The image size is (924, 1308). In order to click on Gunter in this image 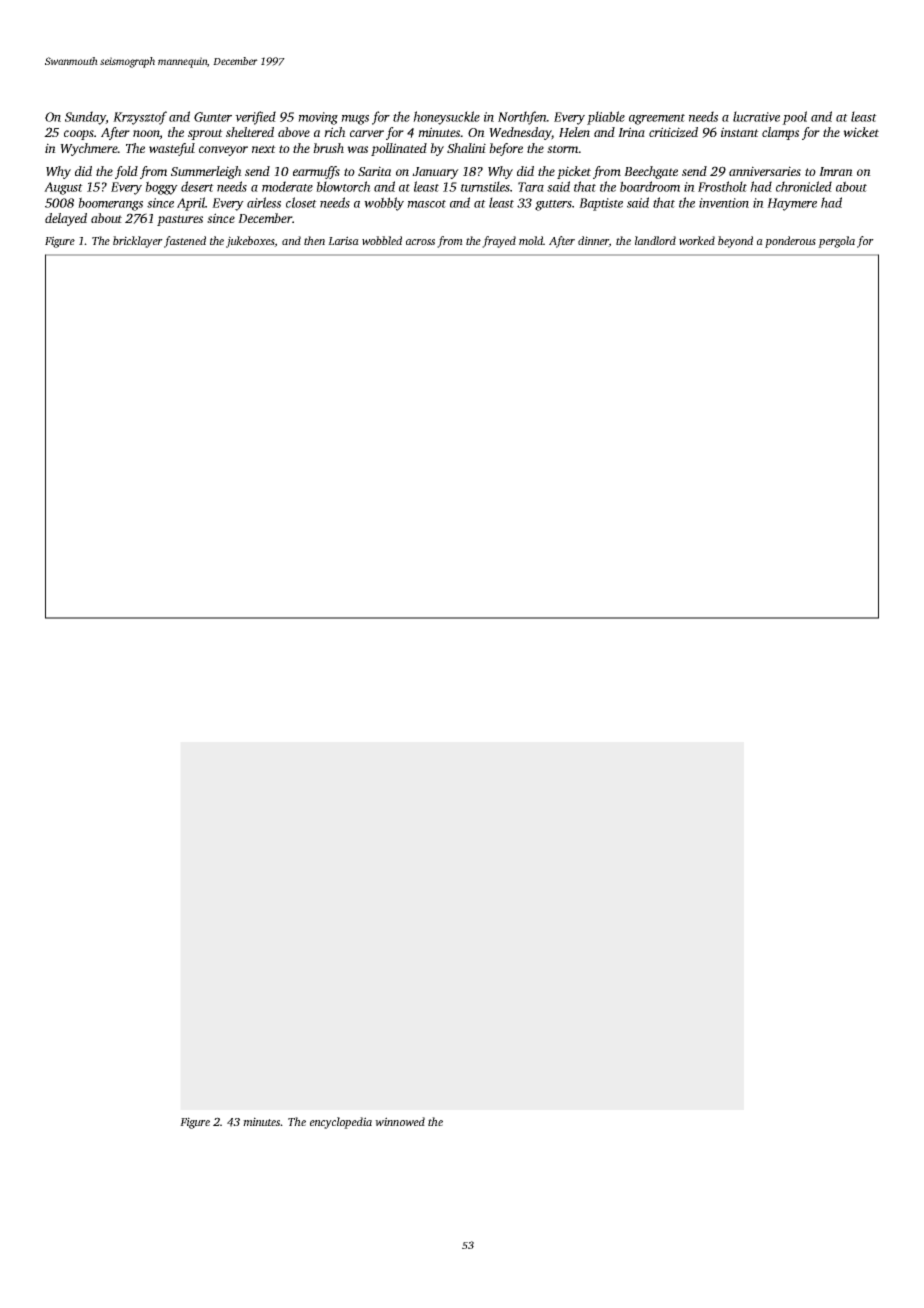, I will do `click(213, 117)`.
